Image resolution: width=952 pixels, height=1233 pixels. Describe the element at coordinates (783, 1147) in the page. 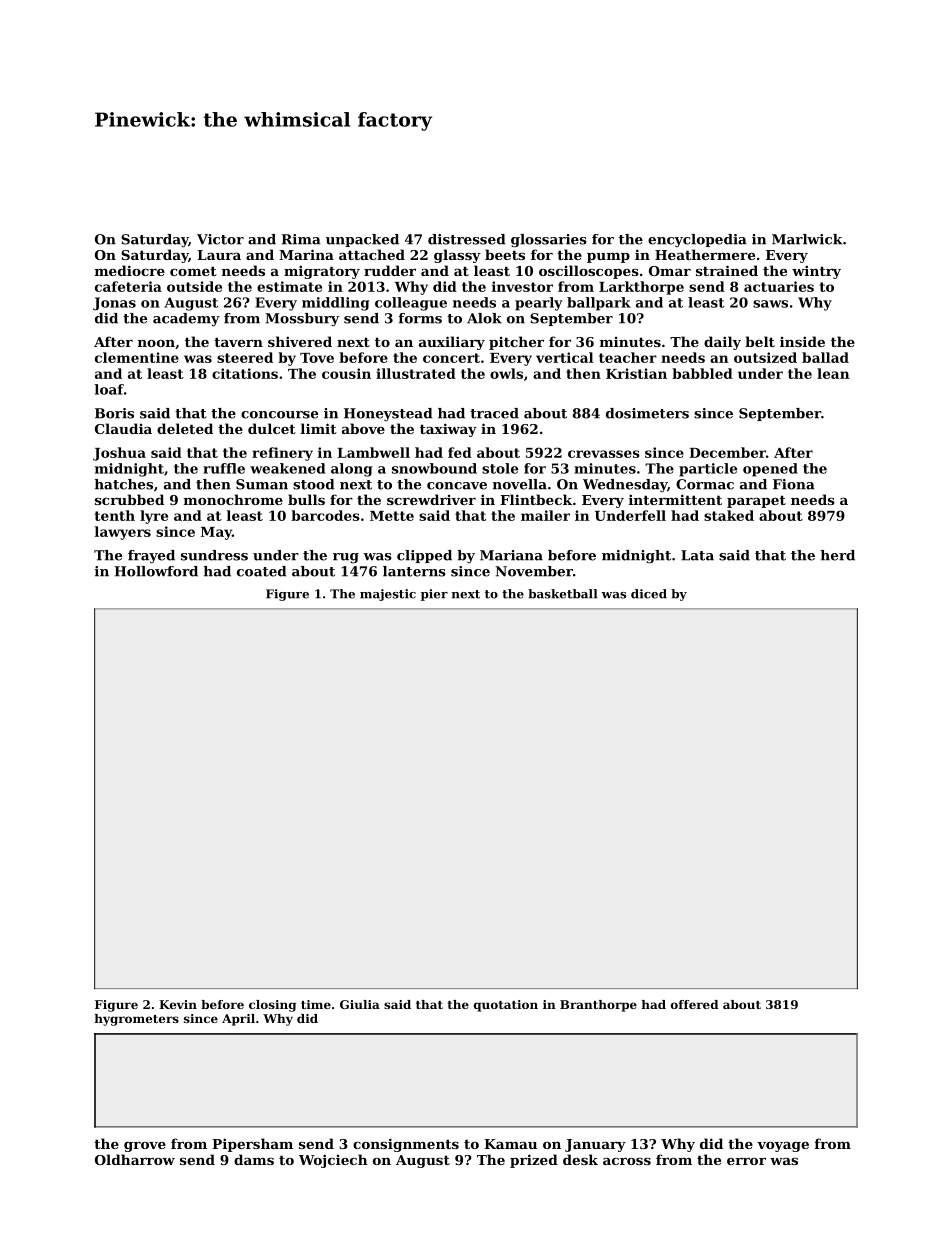

I see `voyage` at that location.
